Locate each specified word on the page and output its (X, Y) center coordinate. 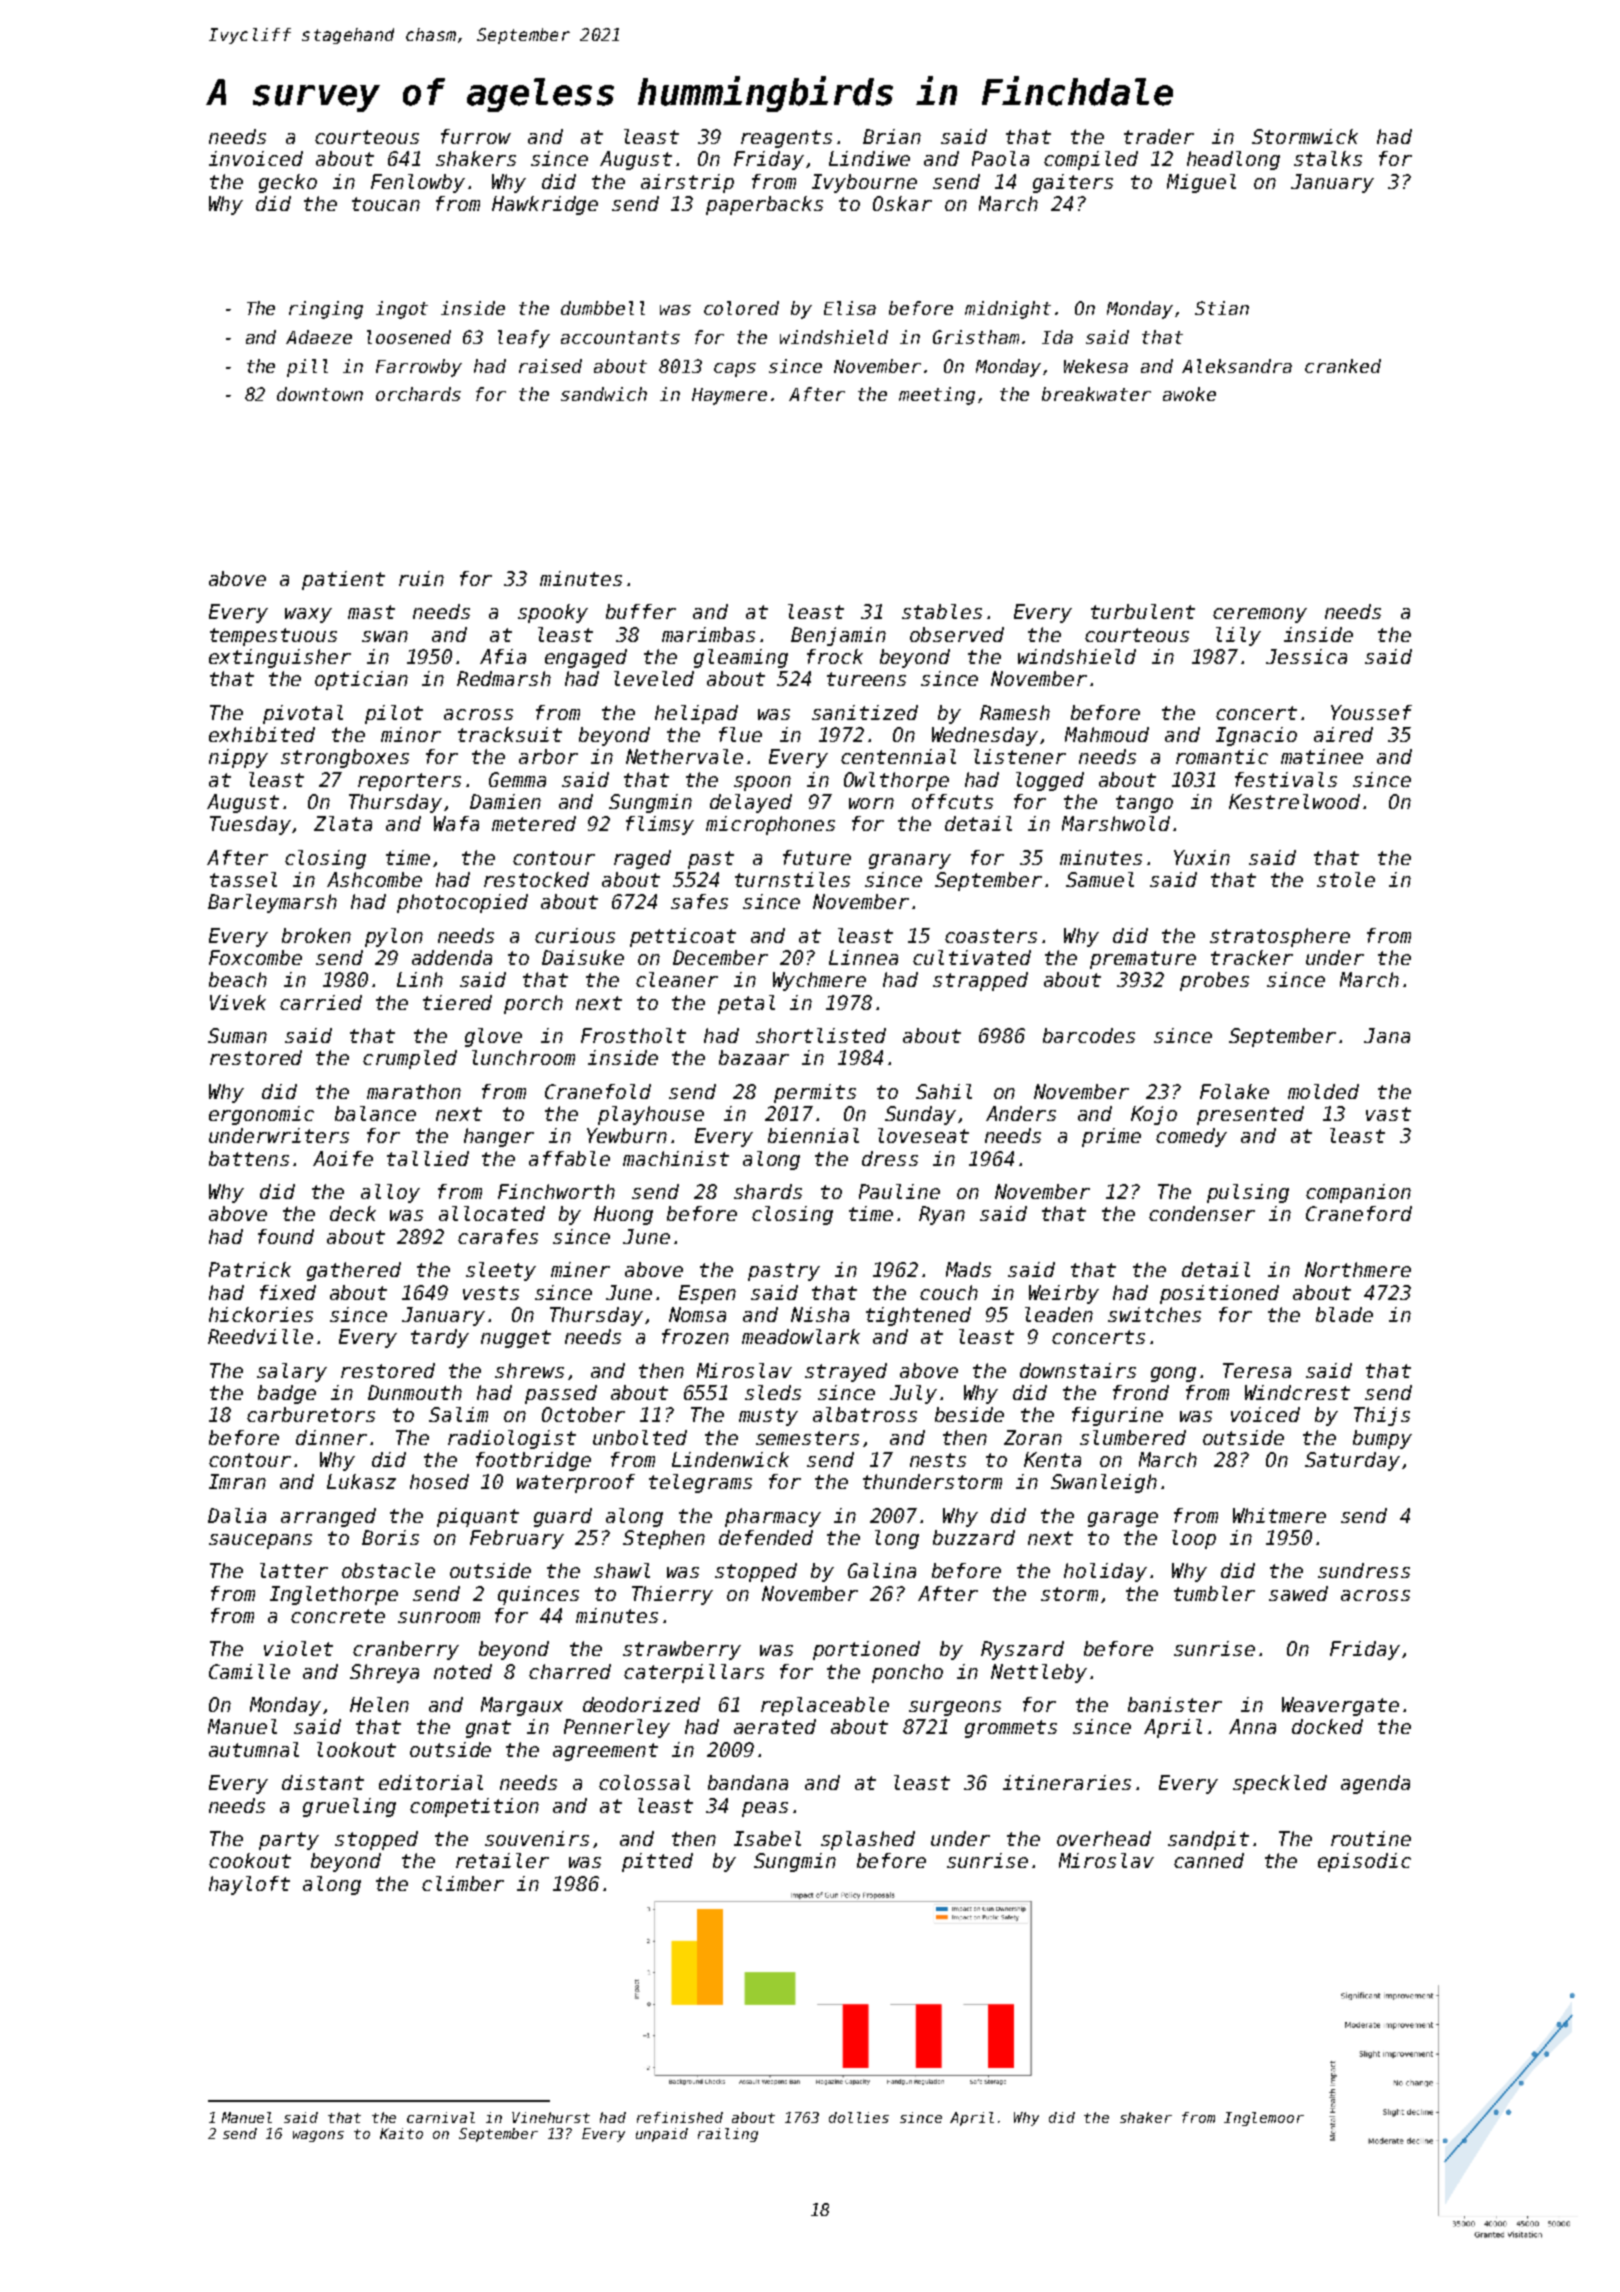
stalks (1328, 158)
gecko (288, 183)
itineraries (1067, 1782)
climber (463, 1883)
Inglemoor (1264, 2119)
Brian (892, 136)
